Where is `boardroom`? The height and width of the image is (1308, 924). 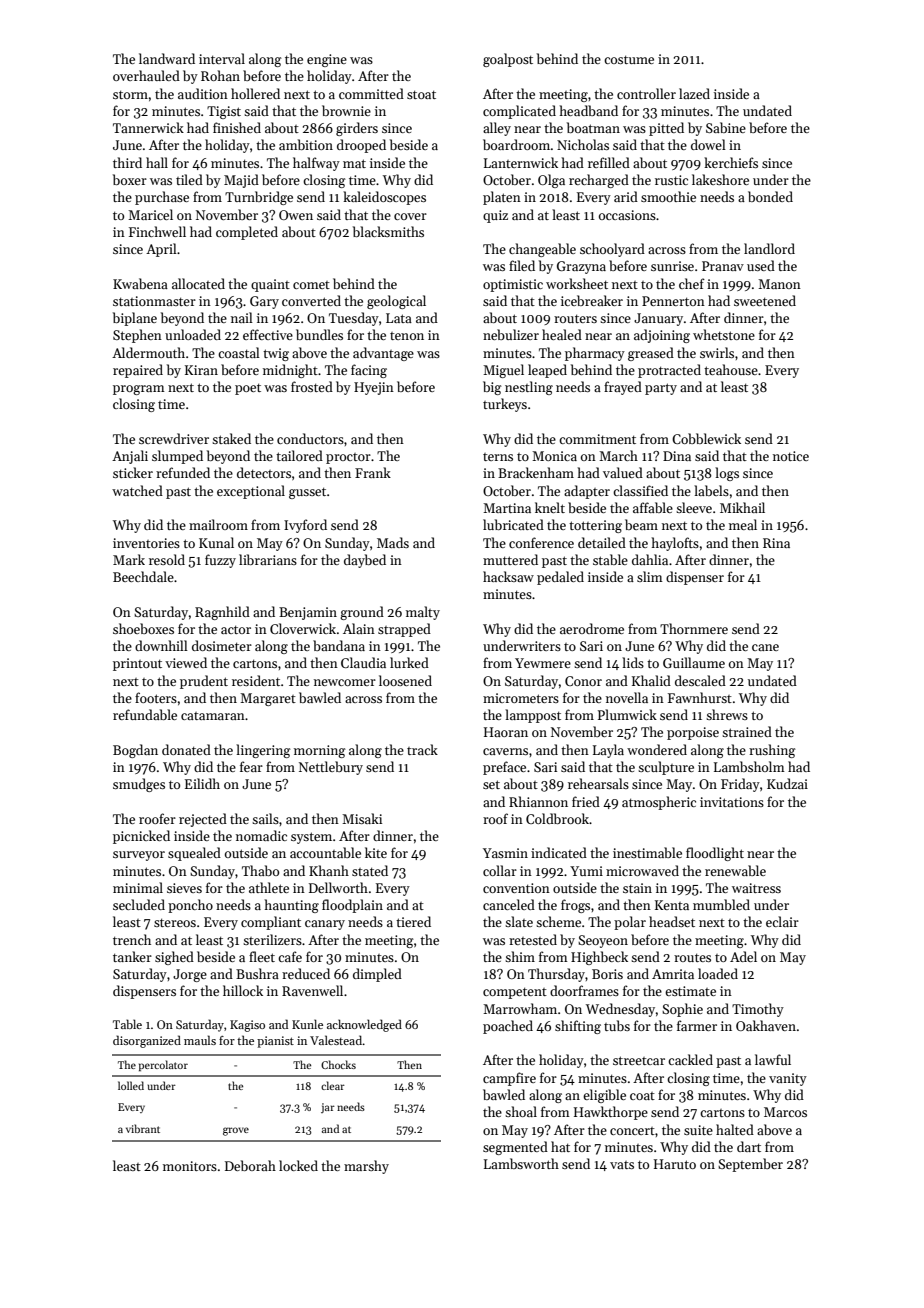
boardroom is located at coordinates (517, 144).
